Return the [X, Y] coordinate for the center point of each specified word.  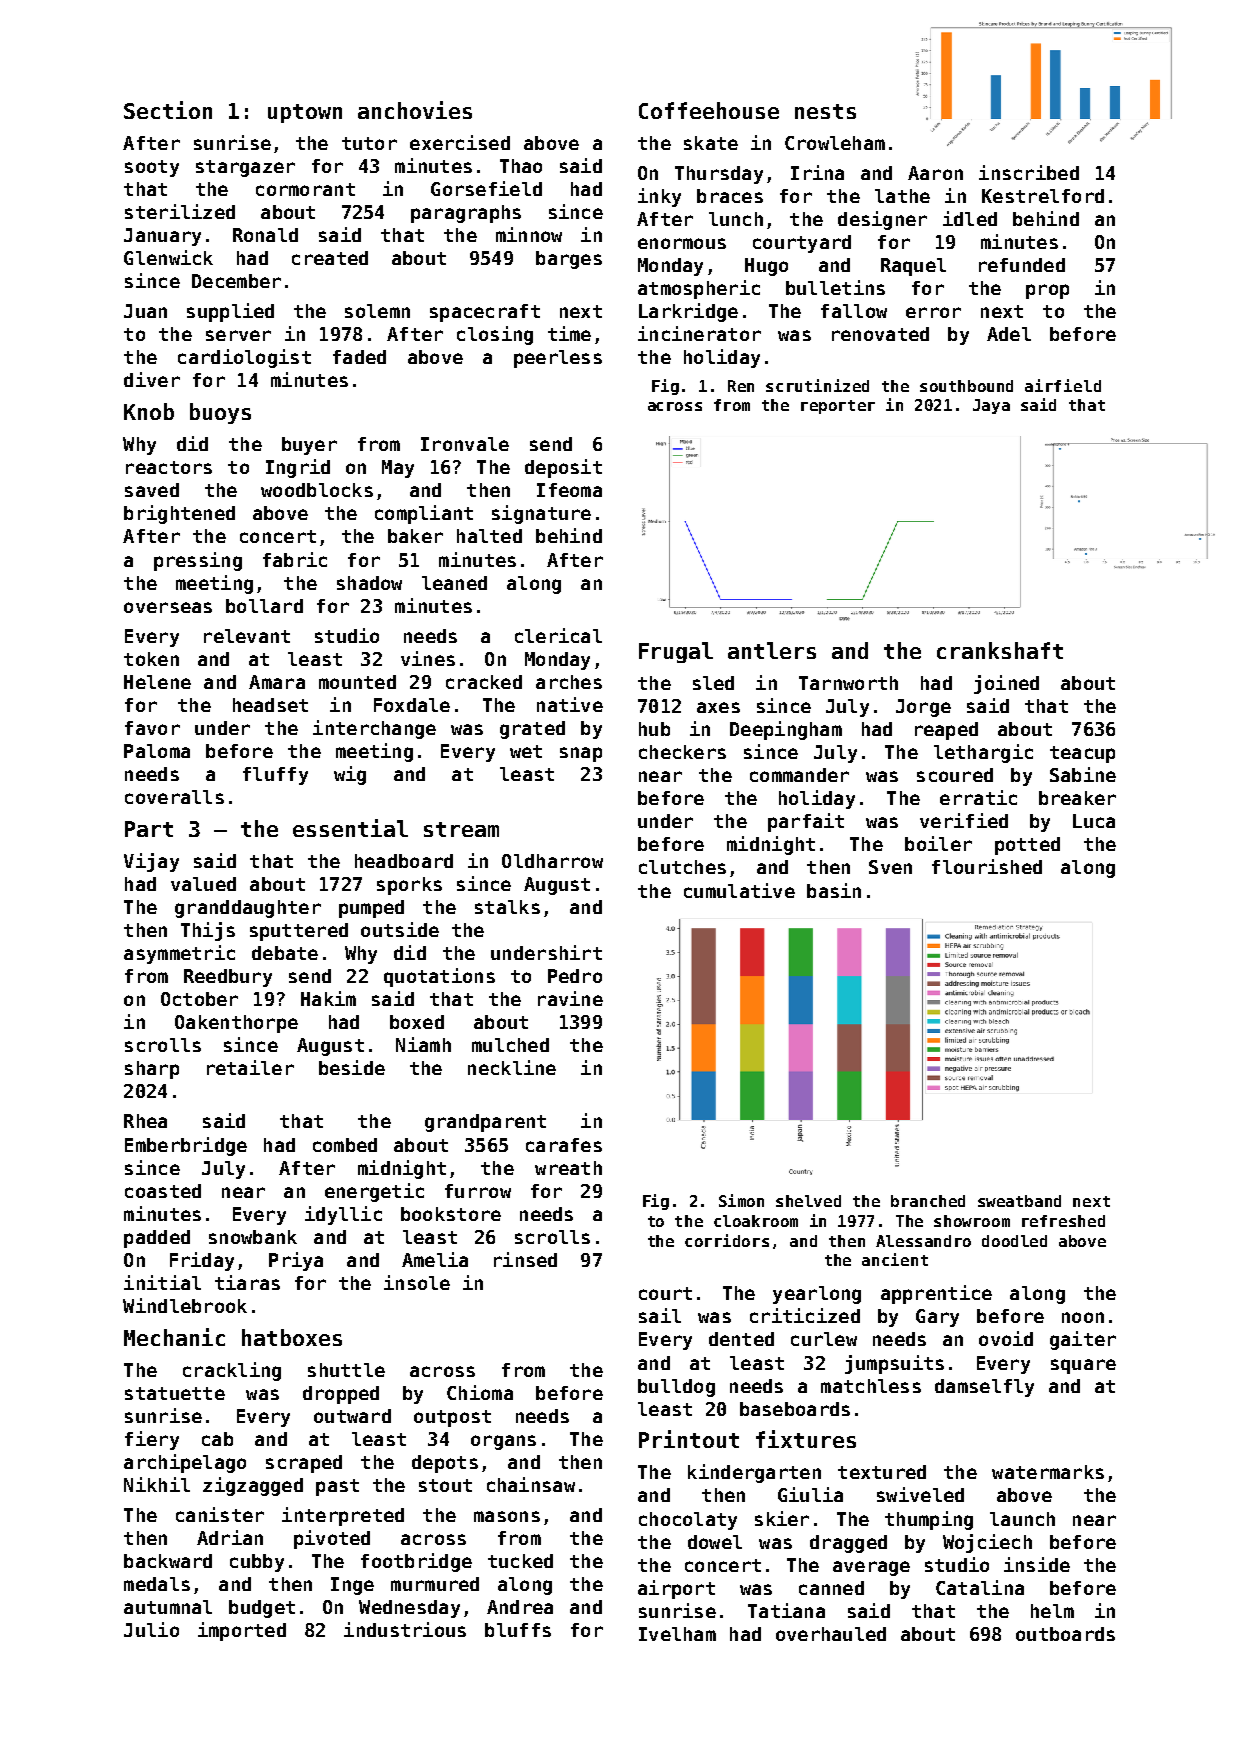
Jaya [991, 406]
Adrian [230, 1537]
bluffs [518, 1630]
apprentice [936, 1294]
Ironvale [465, 444]
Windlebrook [185, 1305]
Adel [1009, 334]
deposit [563, 468]
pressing [198, 561]
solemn [377, 311]
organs [503, 1442]
